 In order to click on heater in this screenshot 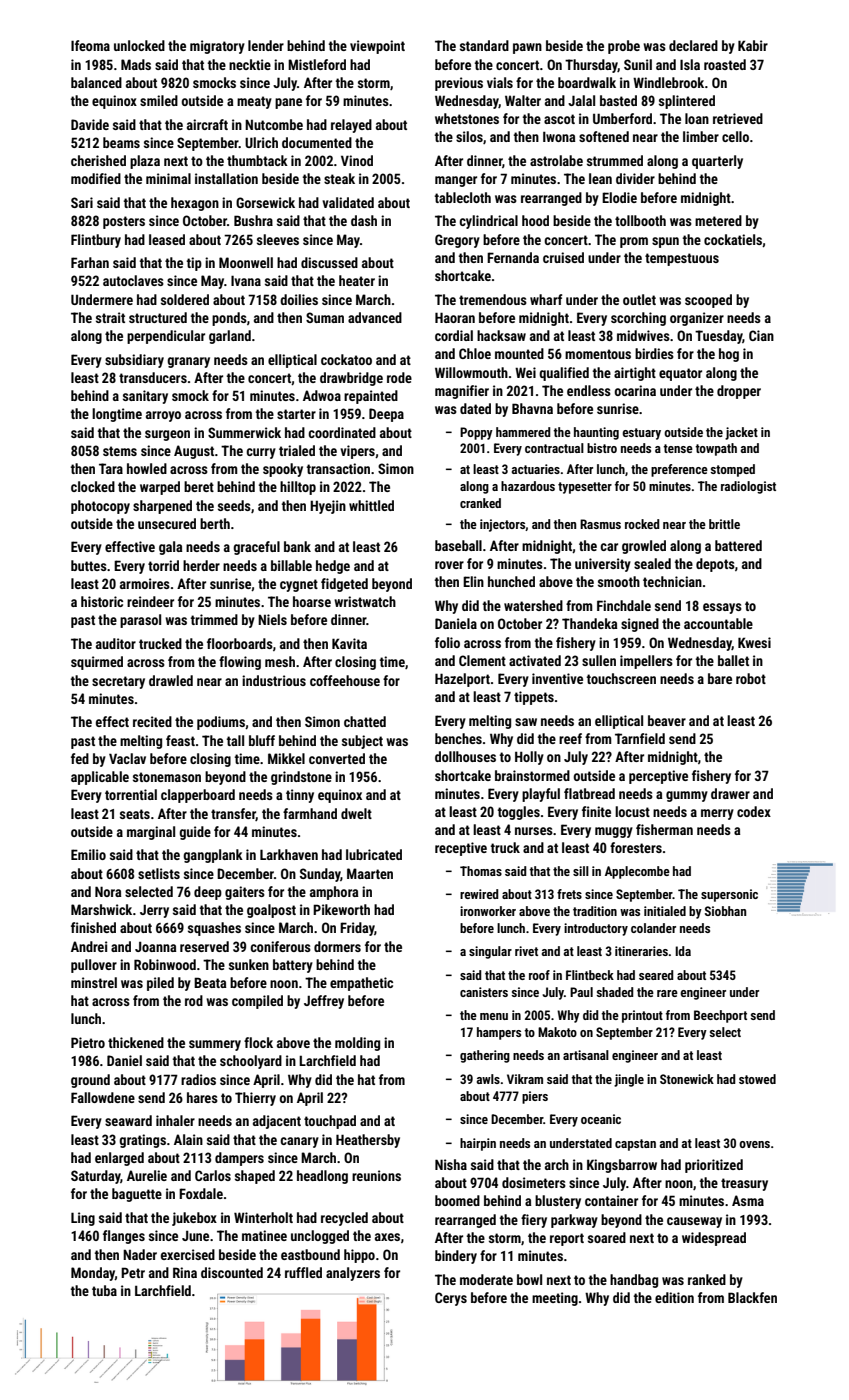, I will do `click(357, 280)`.
